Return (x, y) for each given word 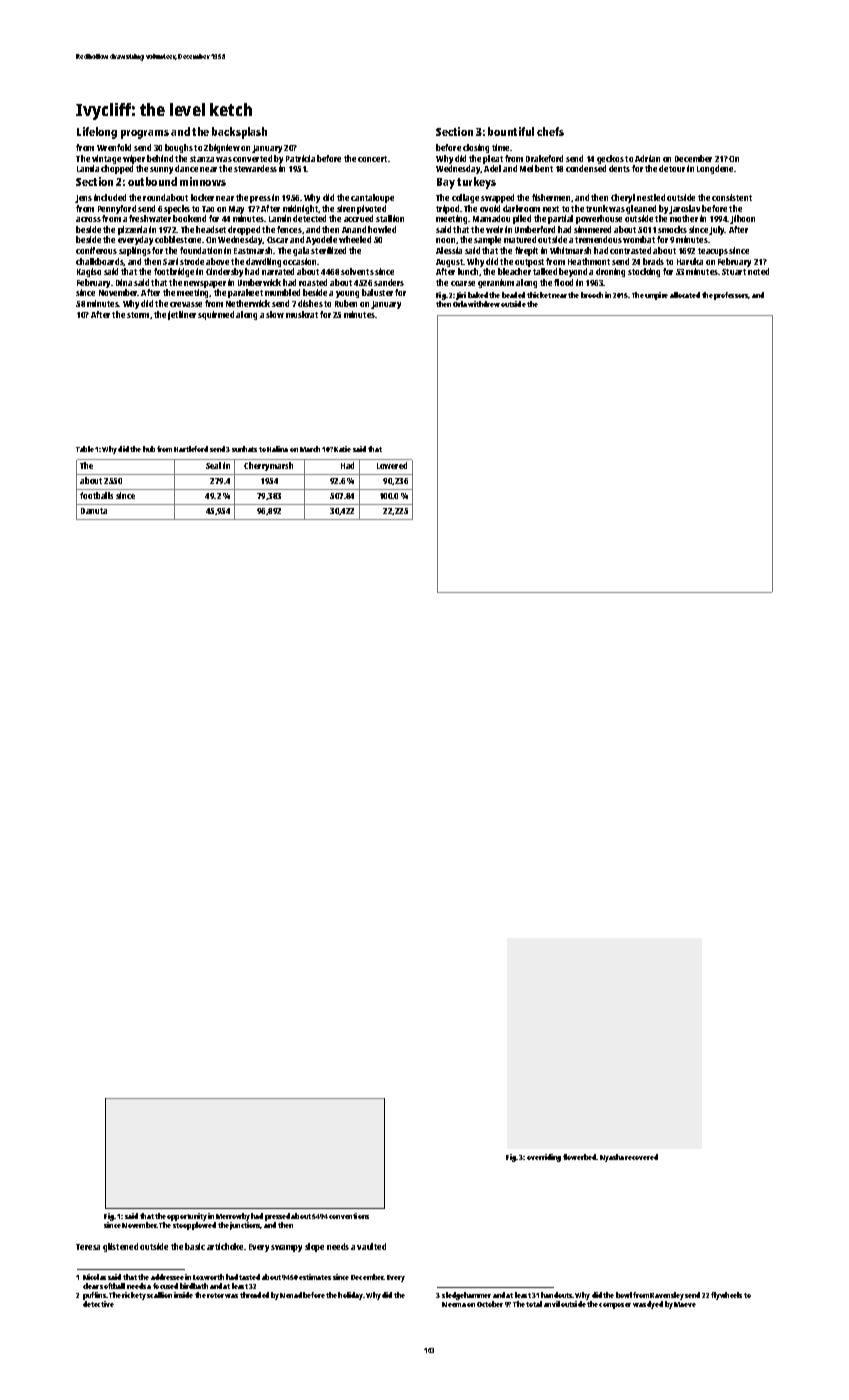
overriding (544, 1158)
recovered (641, 1157)
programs (145, 134)
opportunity (187, 1217)
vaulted (371, 1246)
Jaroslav (684, 209)
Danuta (94, 511)
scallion (159, 1295)
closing (476, 148)
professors (731, 296)
